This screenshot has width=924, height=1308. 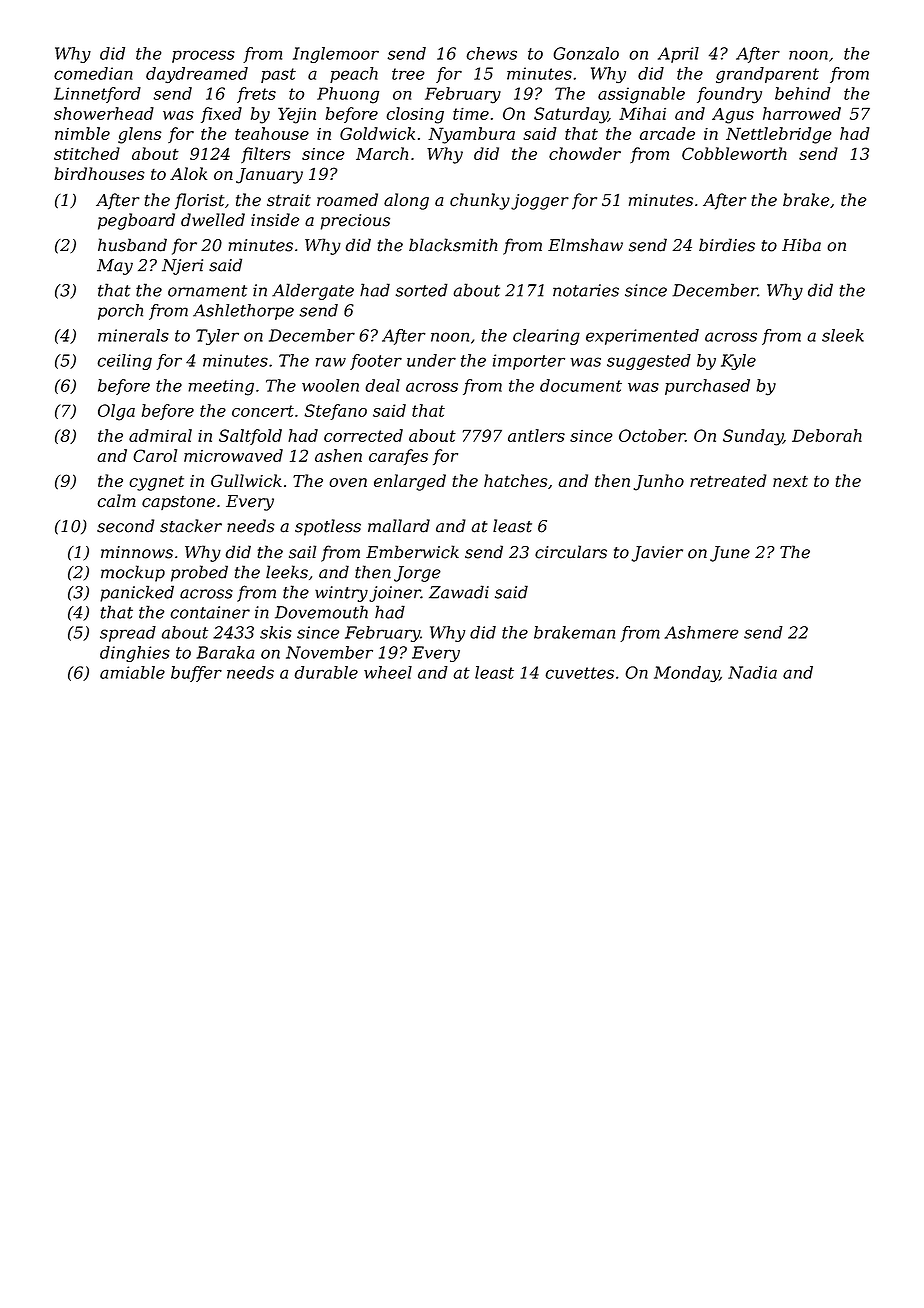 I want to click on porch, so click(x=120, y=312).
